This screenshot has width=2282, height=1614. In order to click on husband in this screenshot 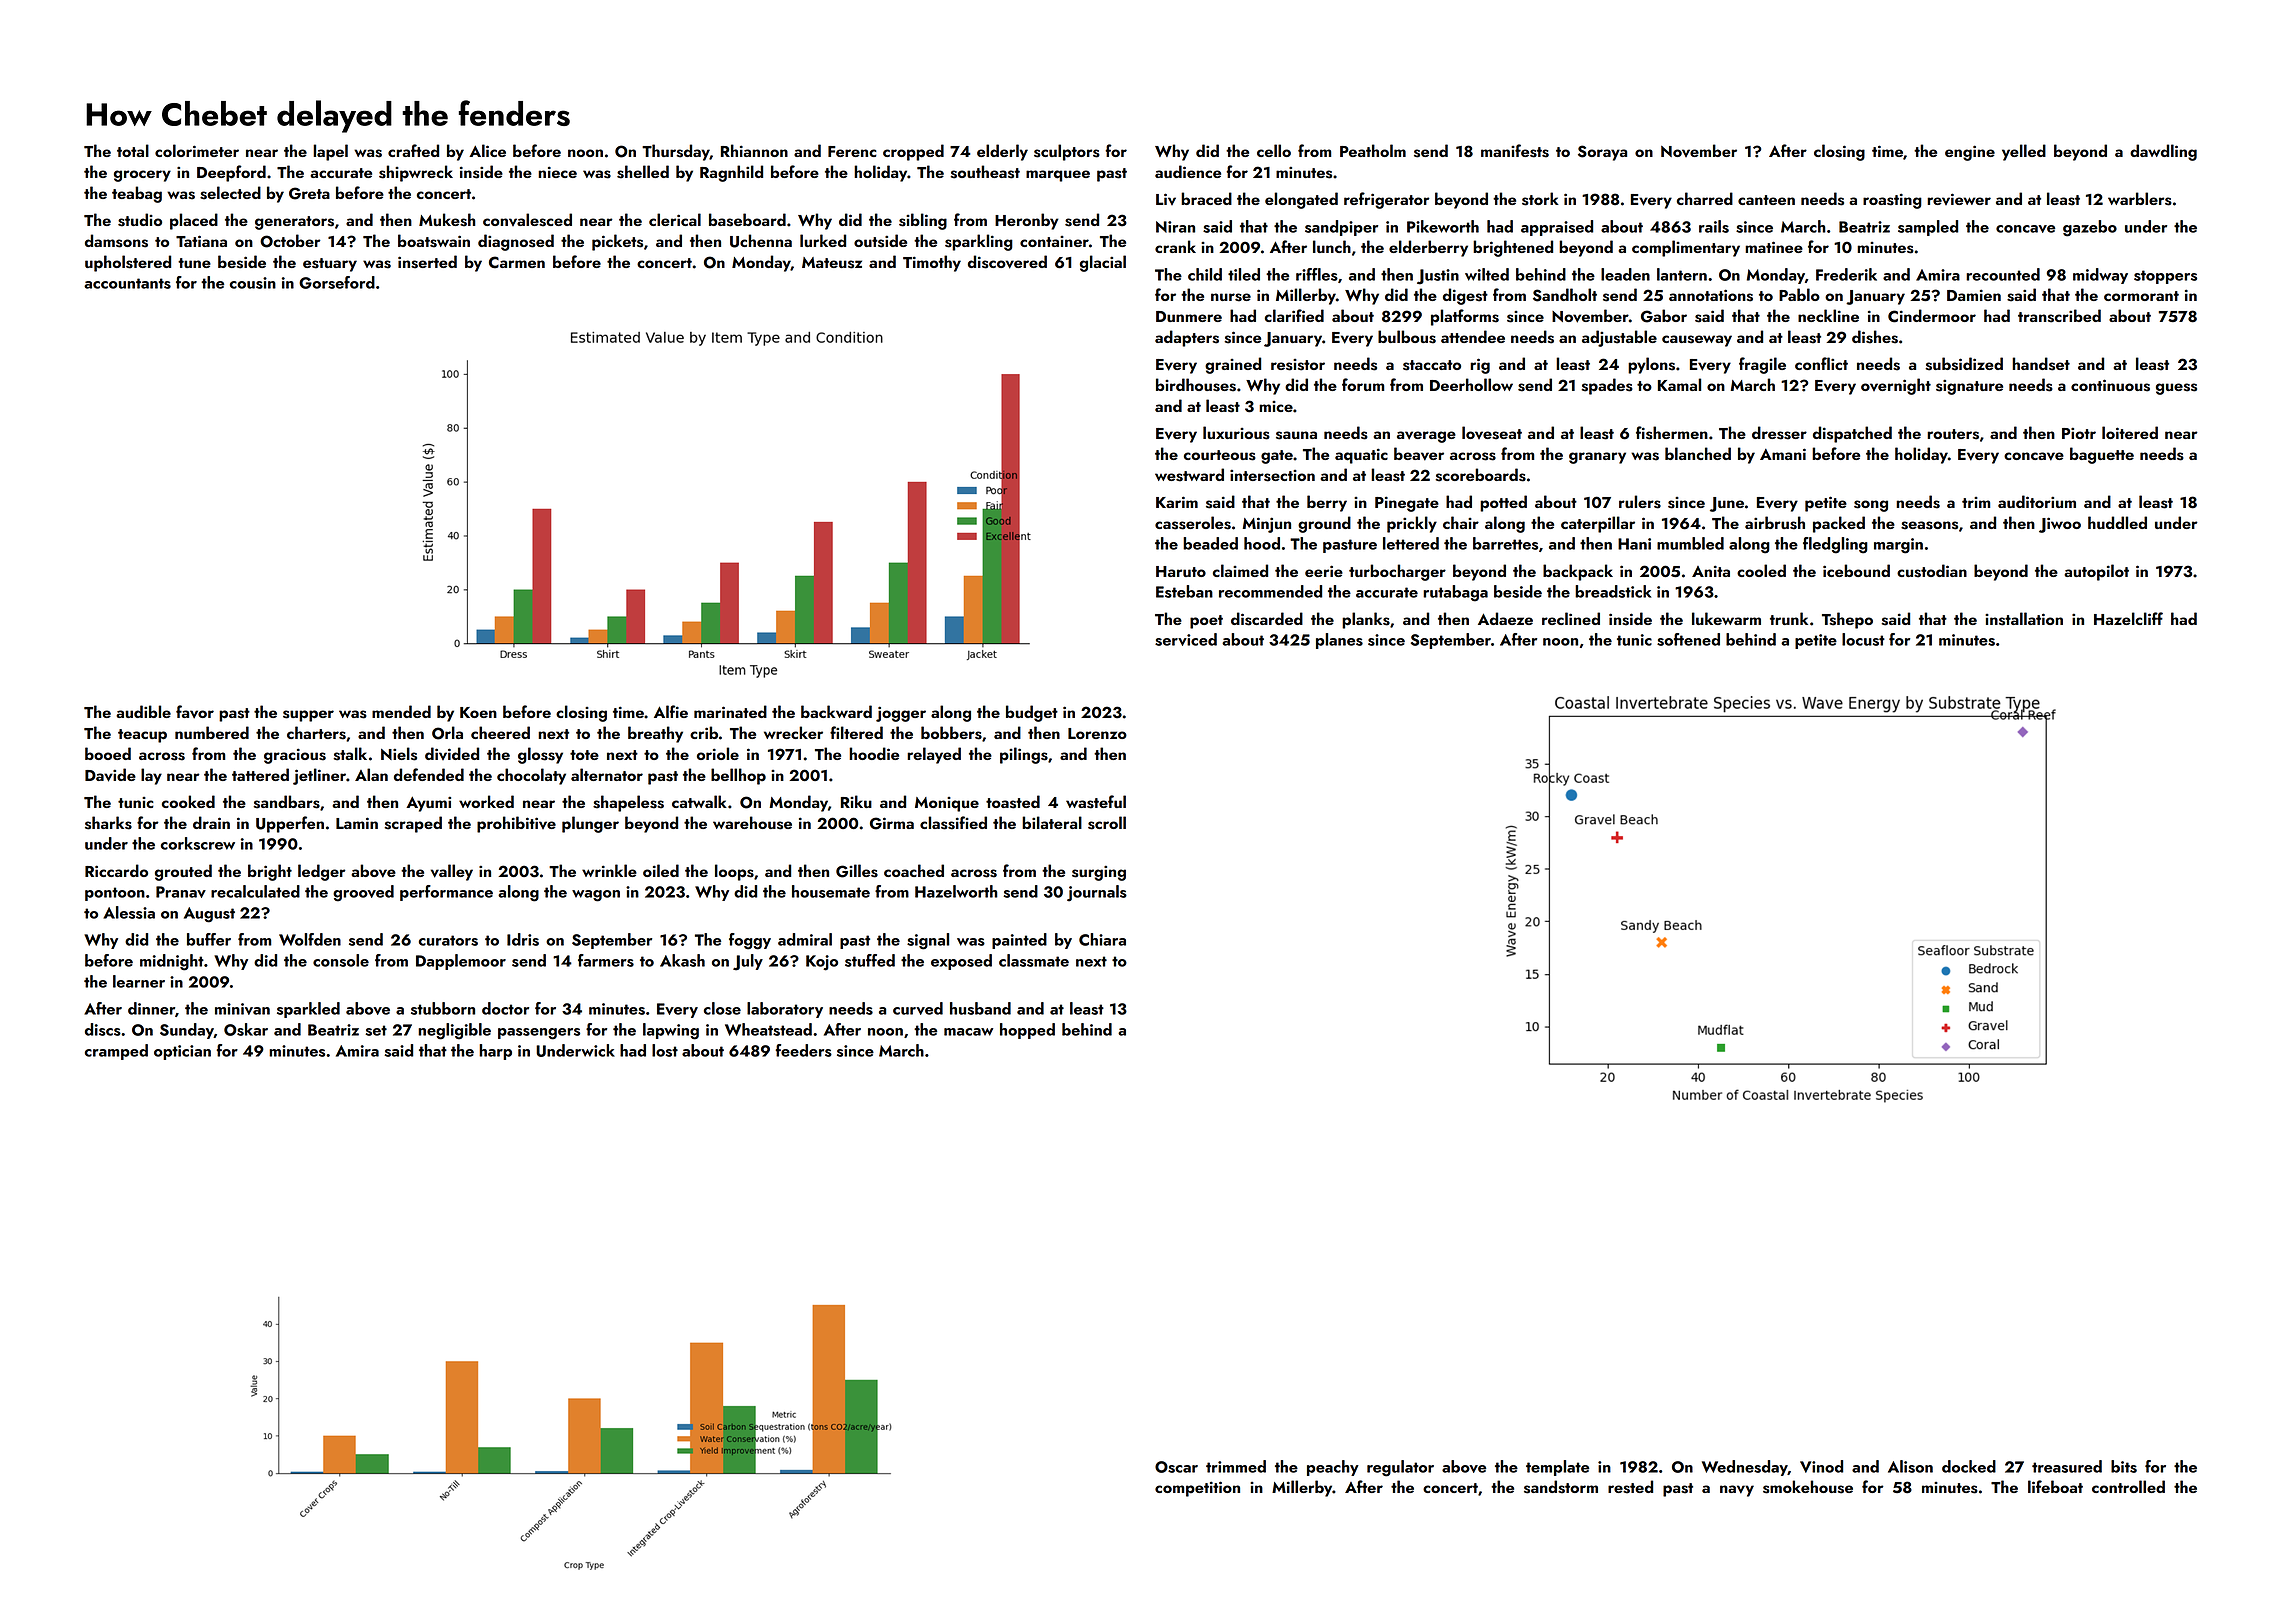, I will do `click(980, 1008)`.
